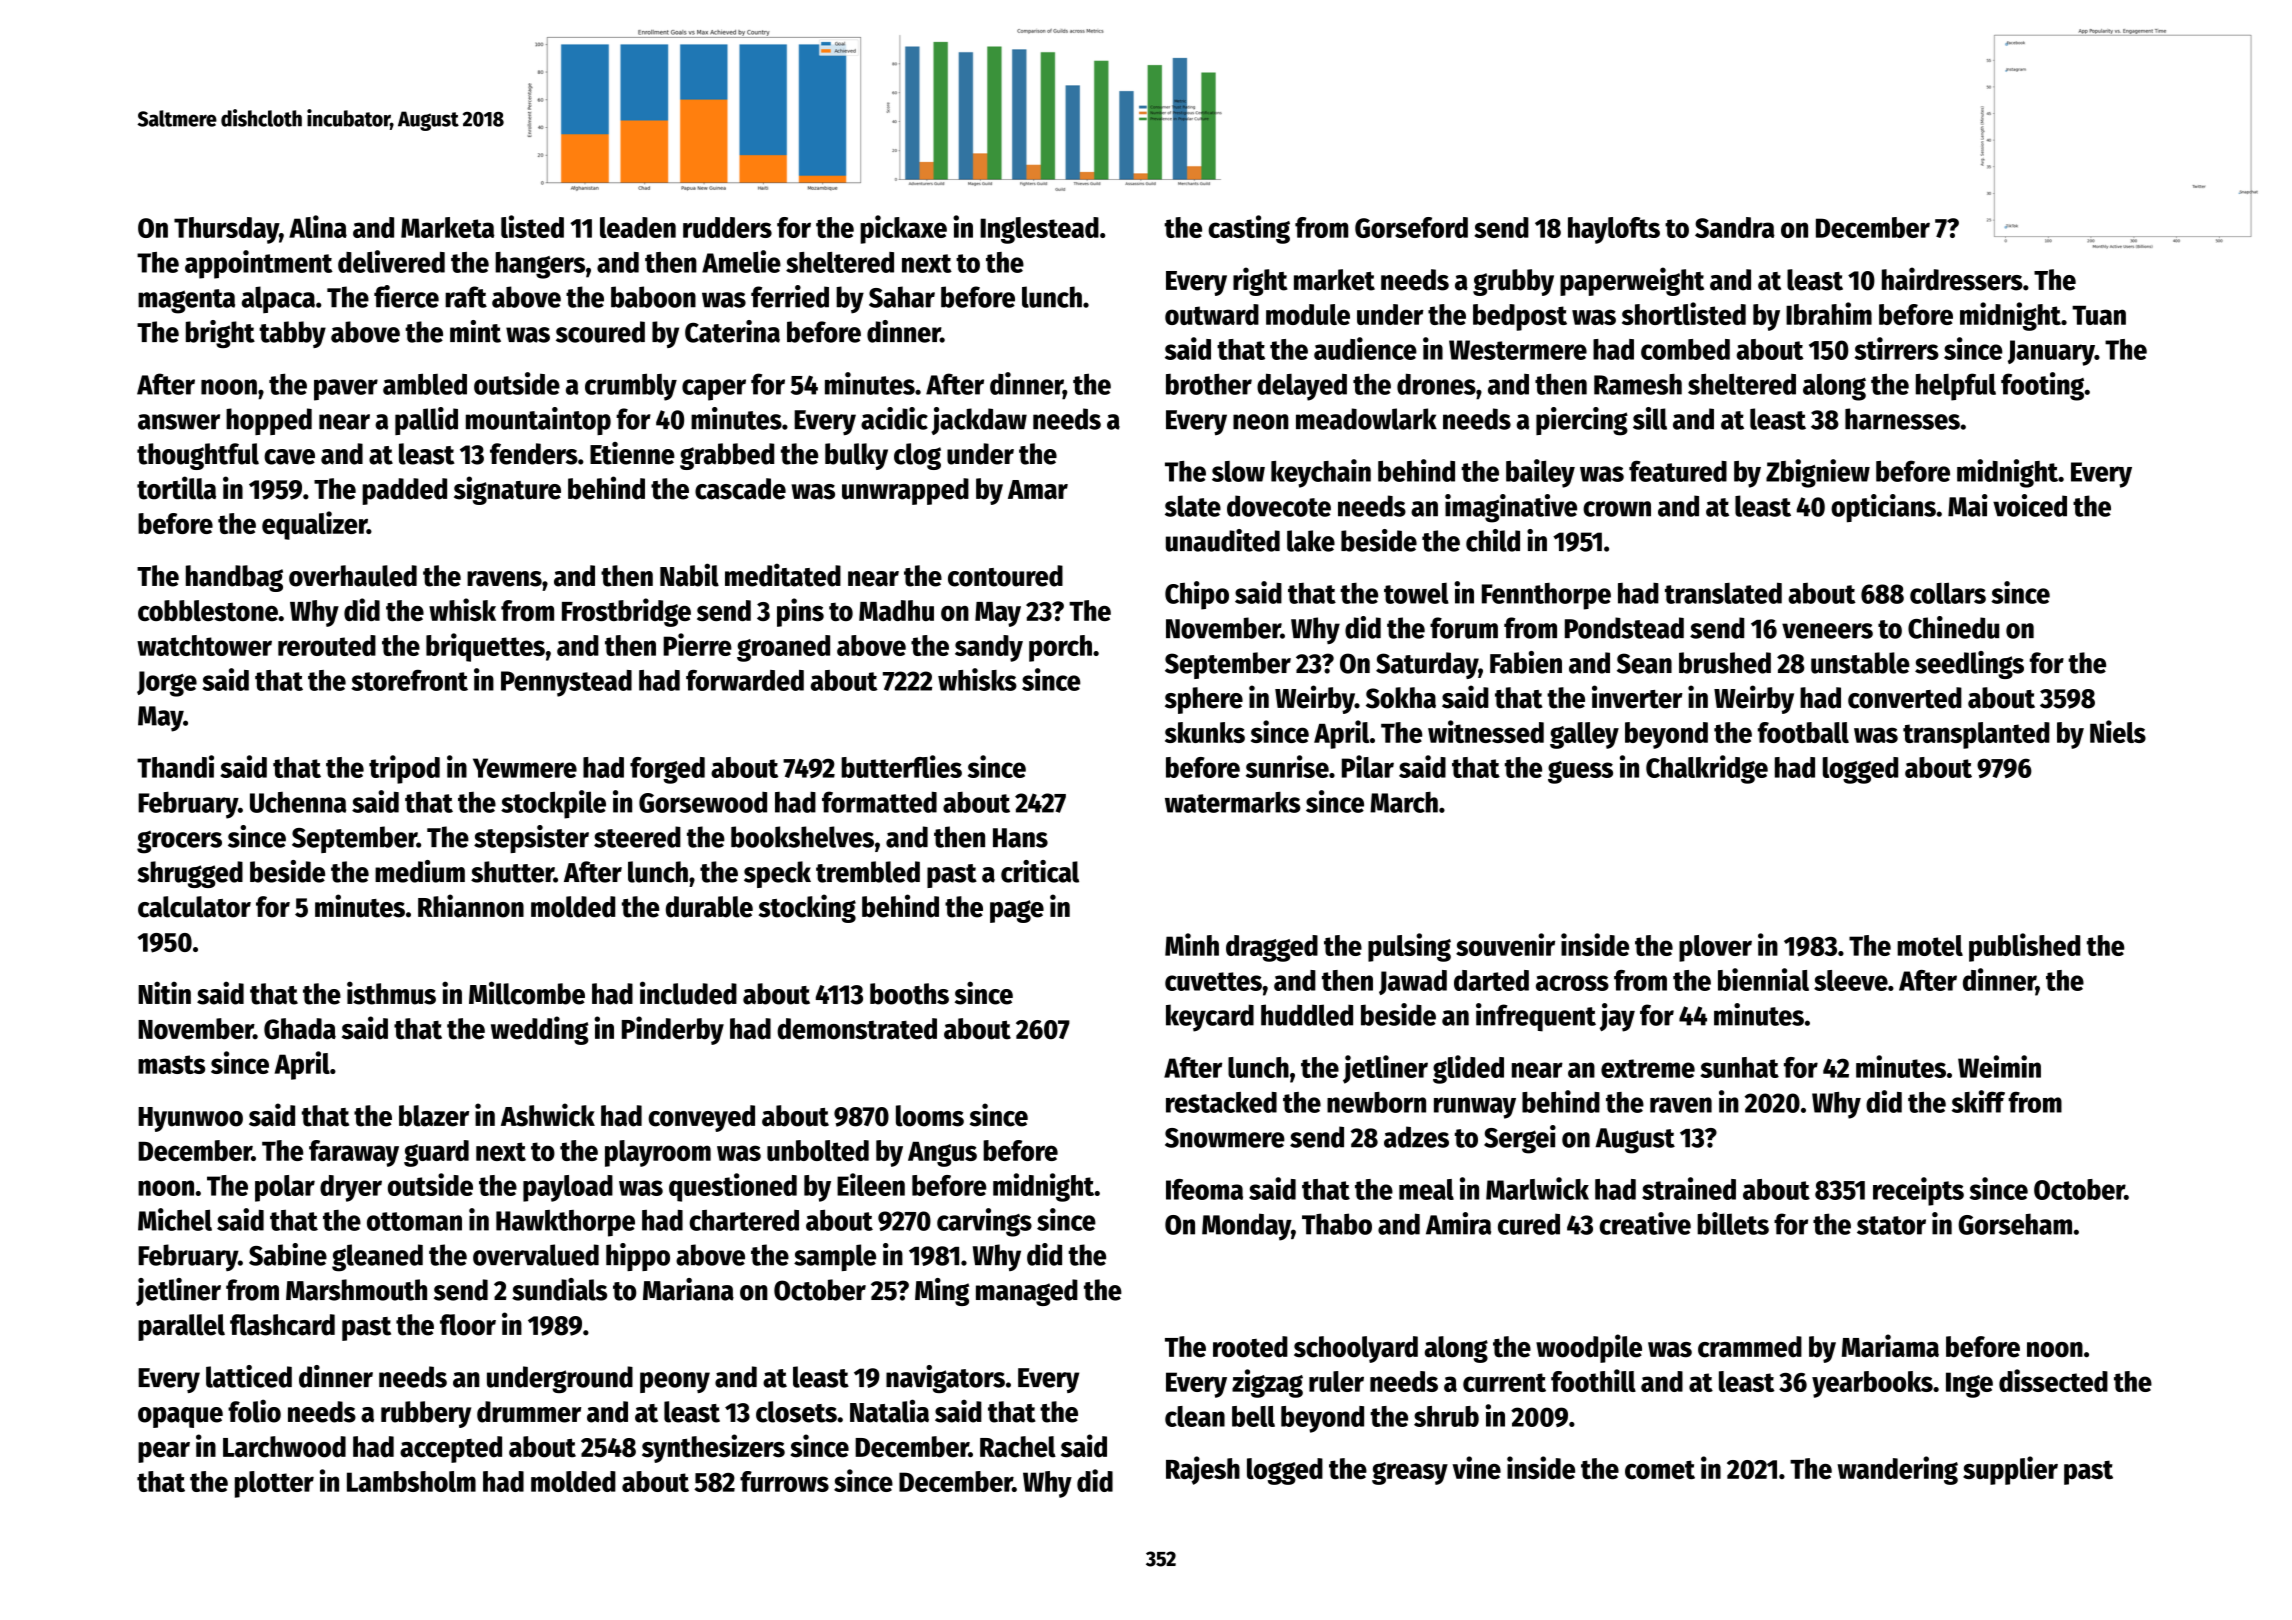 The image size is (2292, 1620). I want to click on supplier, so click(2010, 1470).
